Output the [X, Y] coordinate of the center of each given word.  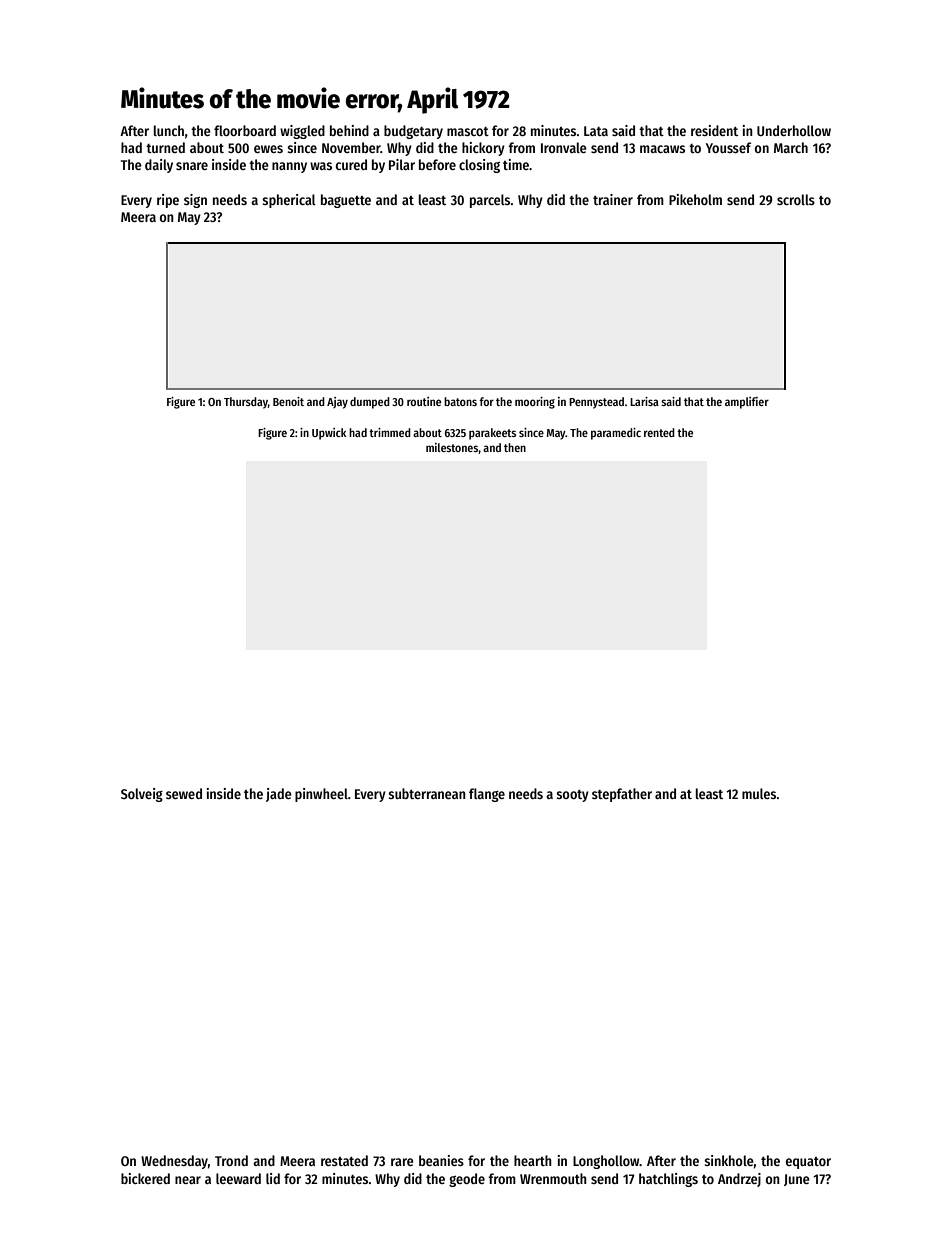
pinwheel [321, 795]
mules [759, 793]
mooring [535, 403]
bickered [145, 1178]
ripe [168, 201]
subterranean [427, 793]
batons [460, 401]
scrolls [796, 199]
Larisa [644, 401]
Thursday [246, 403]
